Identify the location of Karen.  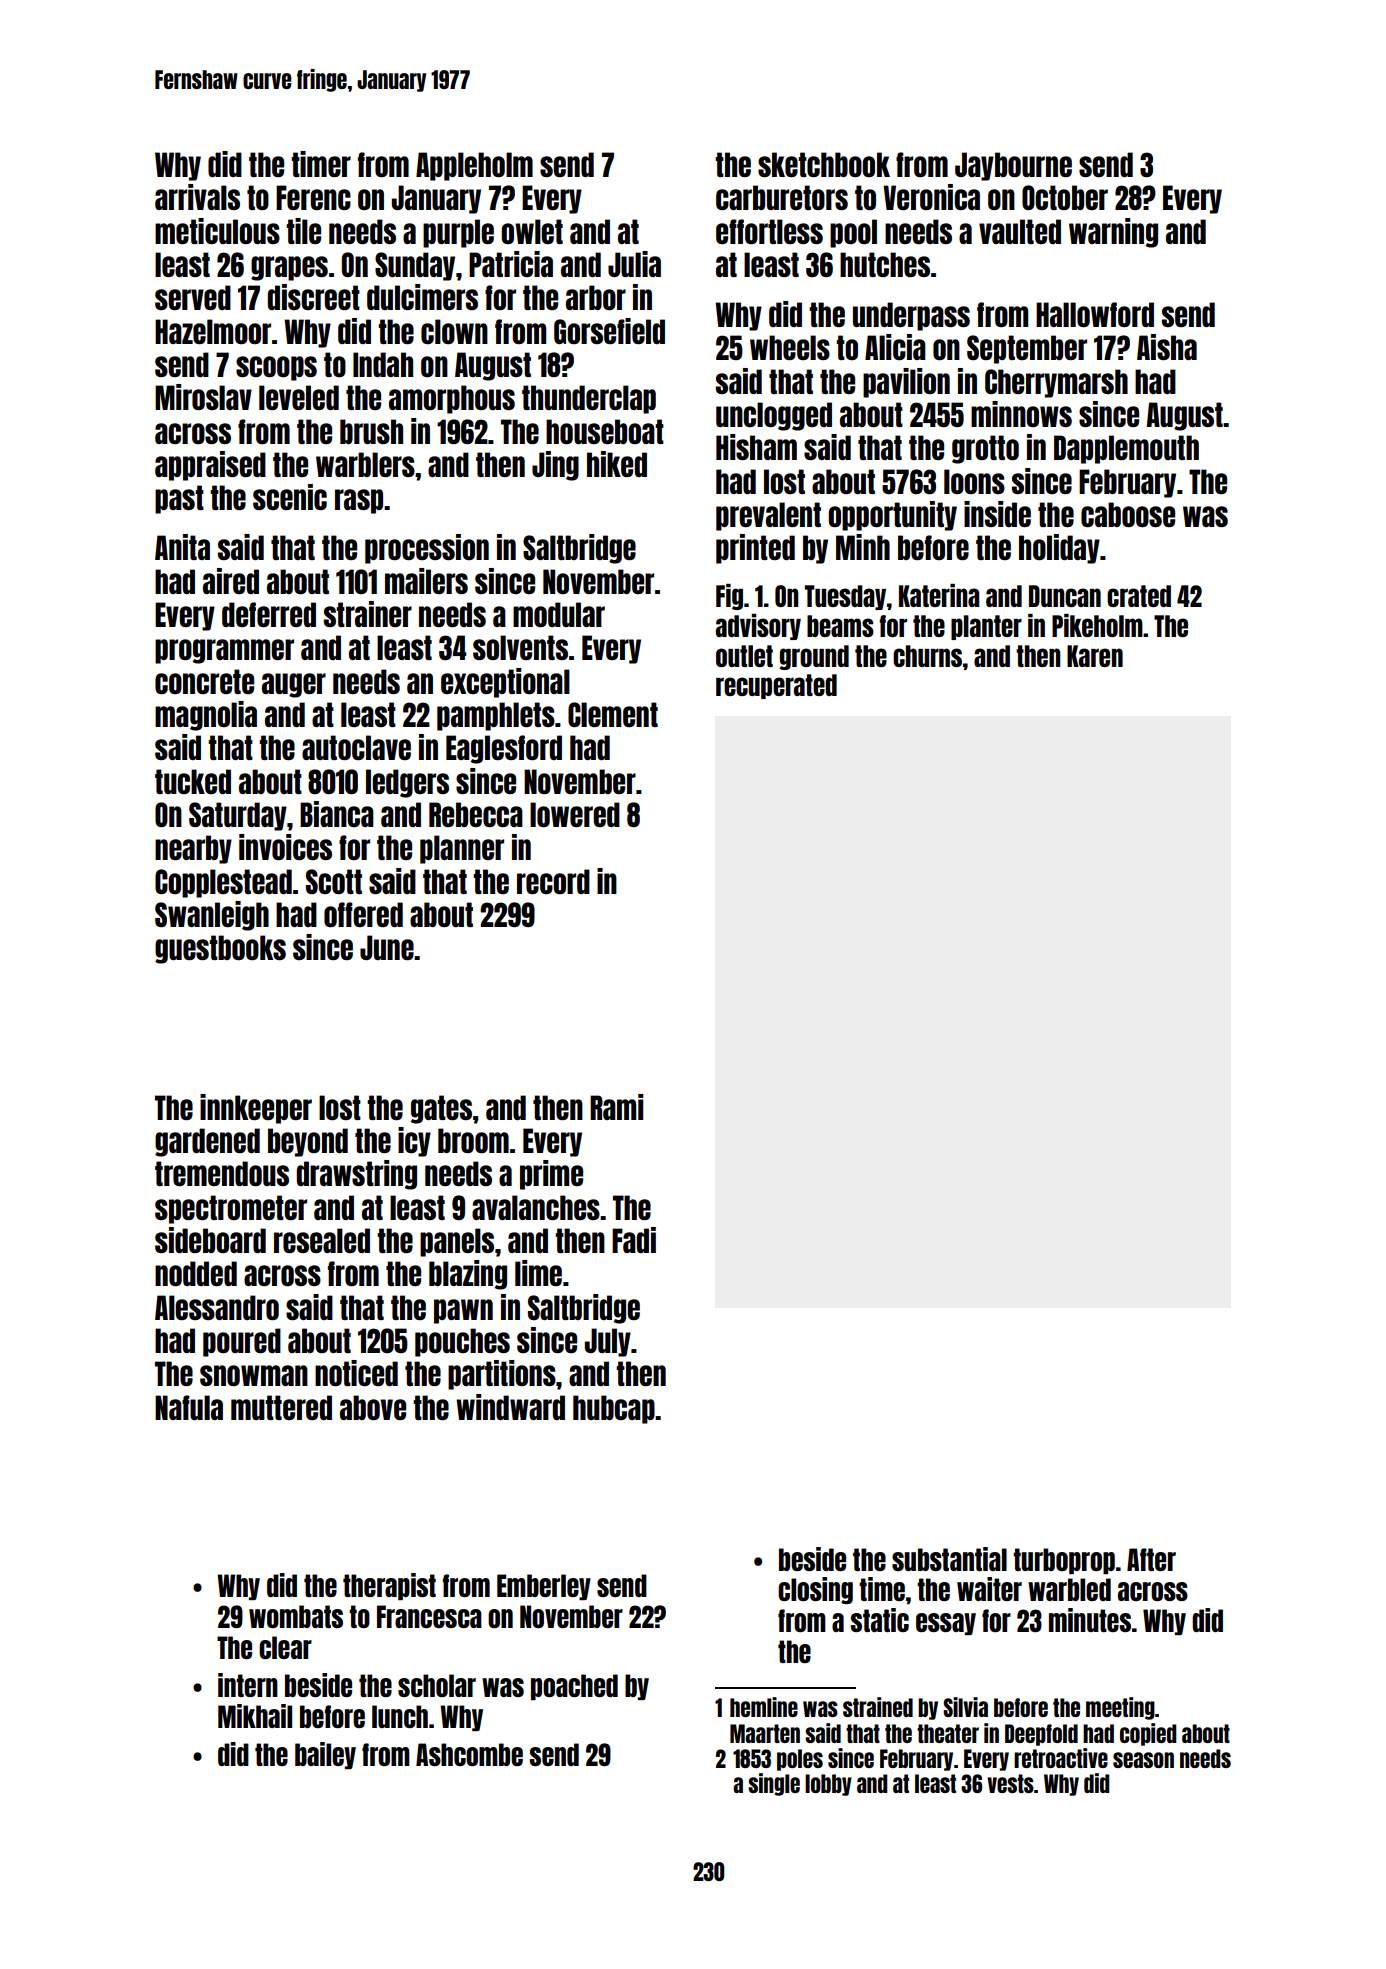
(1095, 656).
